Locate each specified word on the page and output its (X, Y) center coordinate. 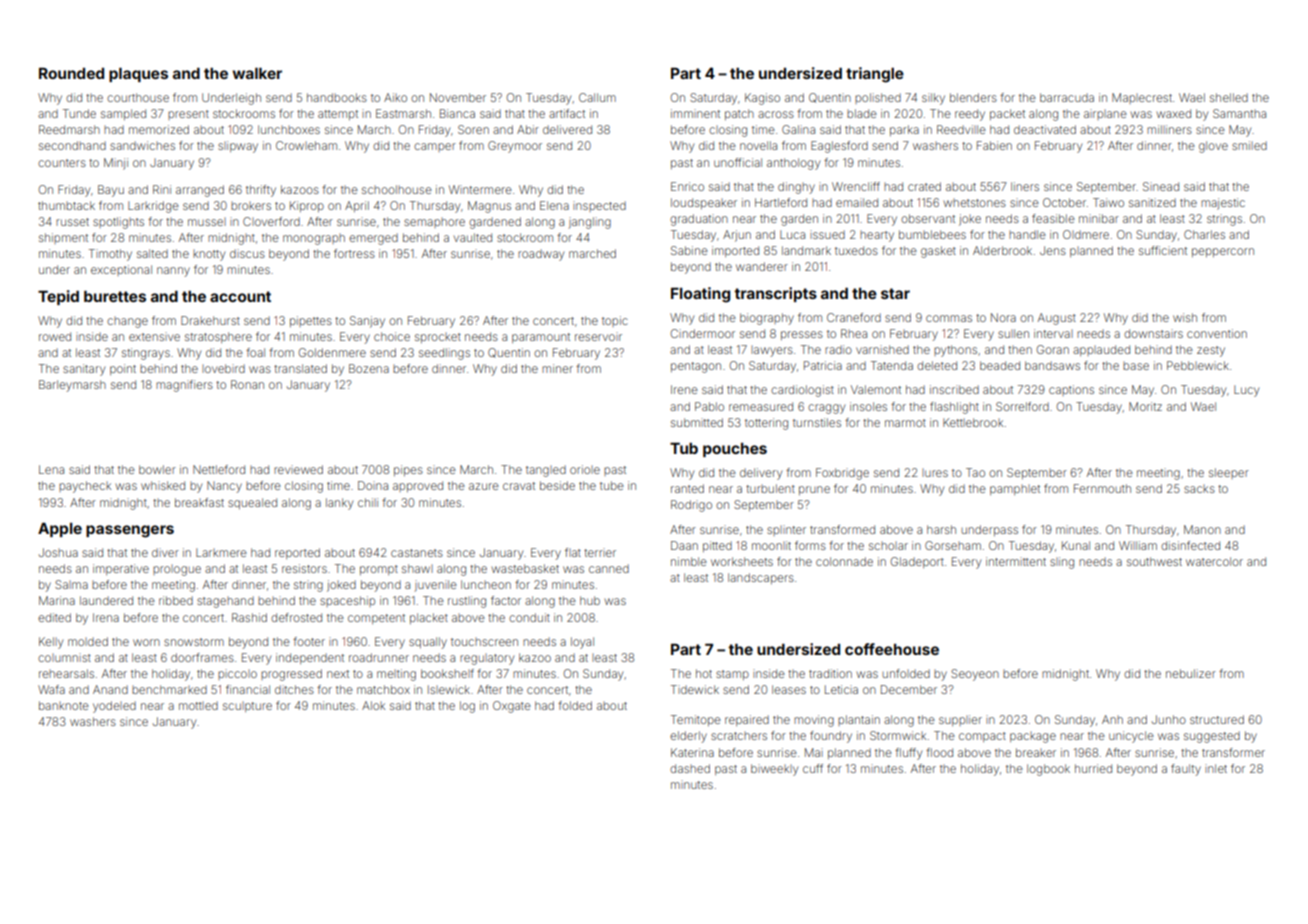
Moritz (1145, 406)
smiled (1249, 145)
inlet (1216, 768)
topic (615, 321)
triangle (875, 75)
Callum (597, 97)
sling (1062, 563)
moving (814, 721)
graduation (699, 220)
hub (590, 600)
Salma (71, 584)
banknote (64, 705)
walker (257, 73)
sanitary (84, 370)
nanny (173, 272)
